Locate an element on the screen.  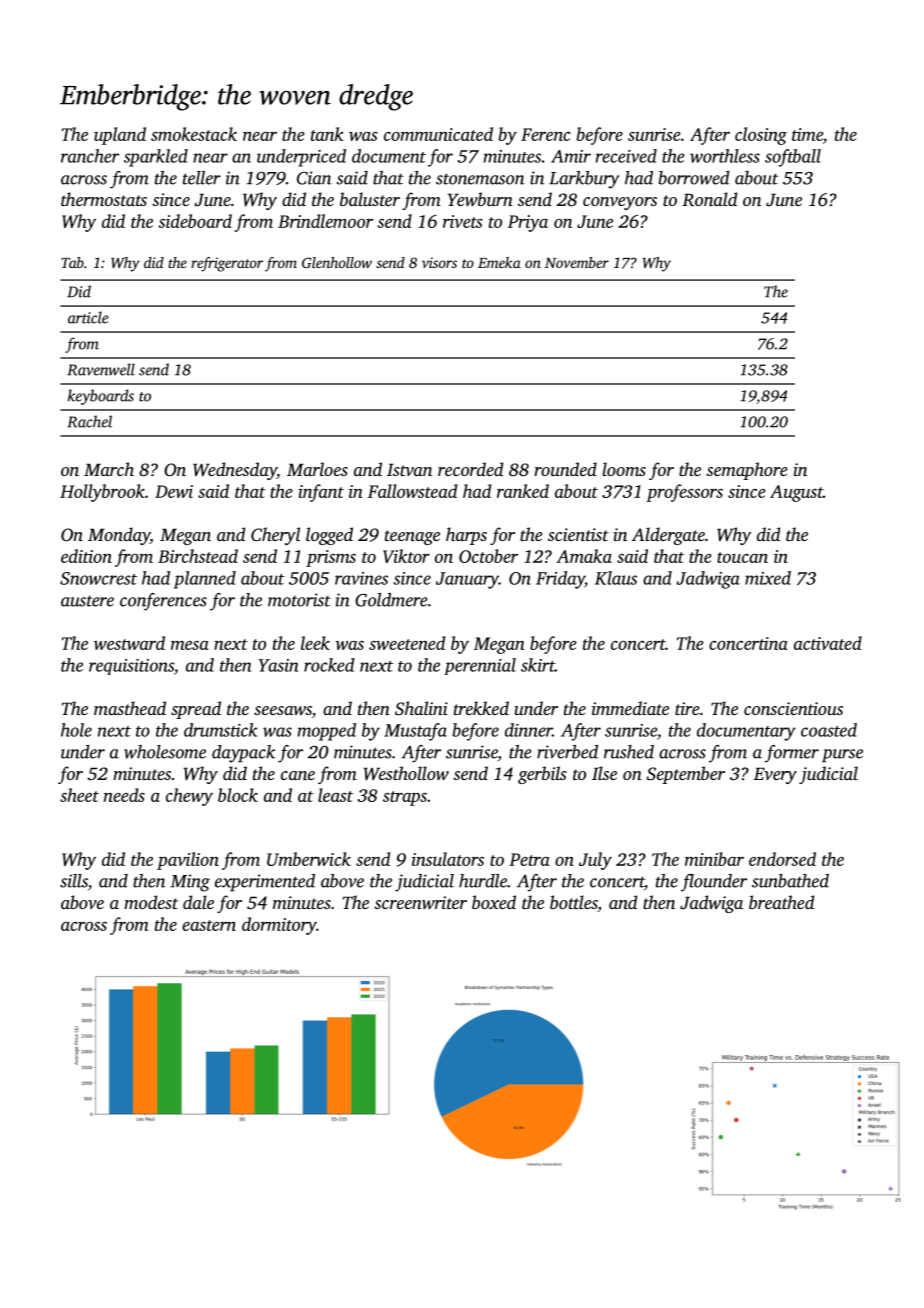
teller is located at coordinates (202, 178).
